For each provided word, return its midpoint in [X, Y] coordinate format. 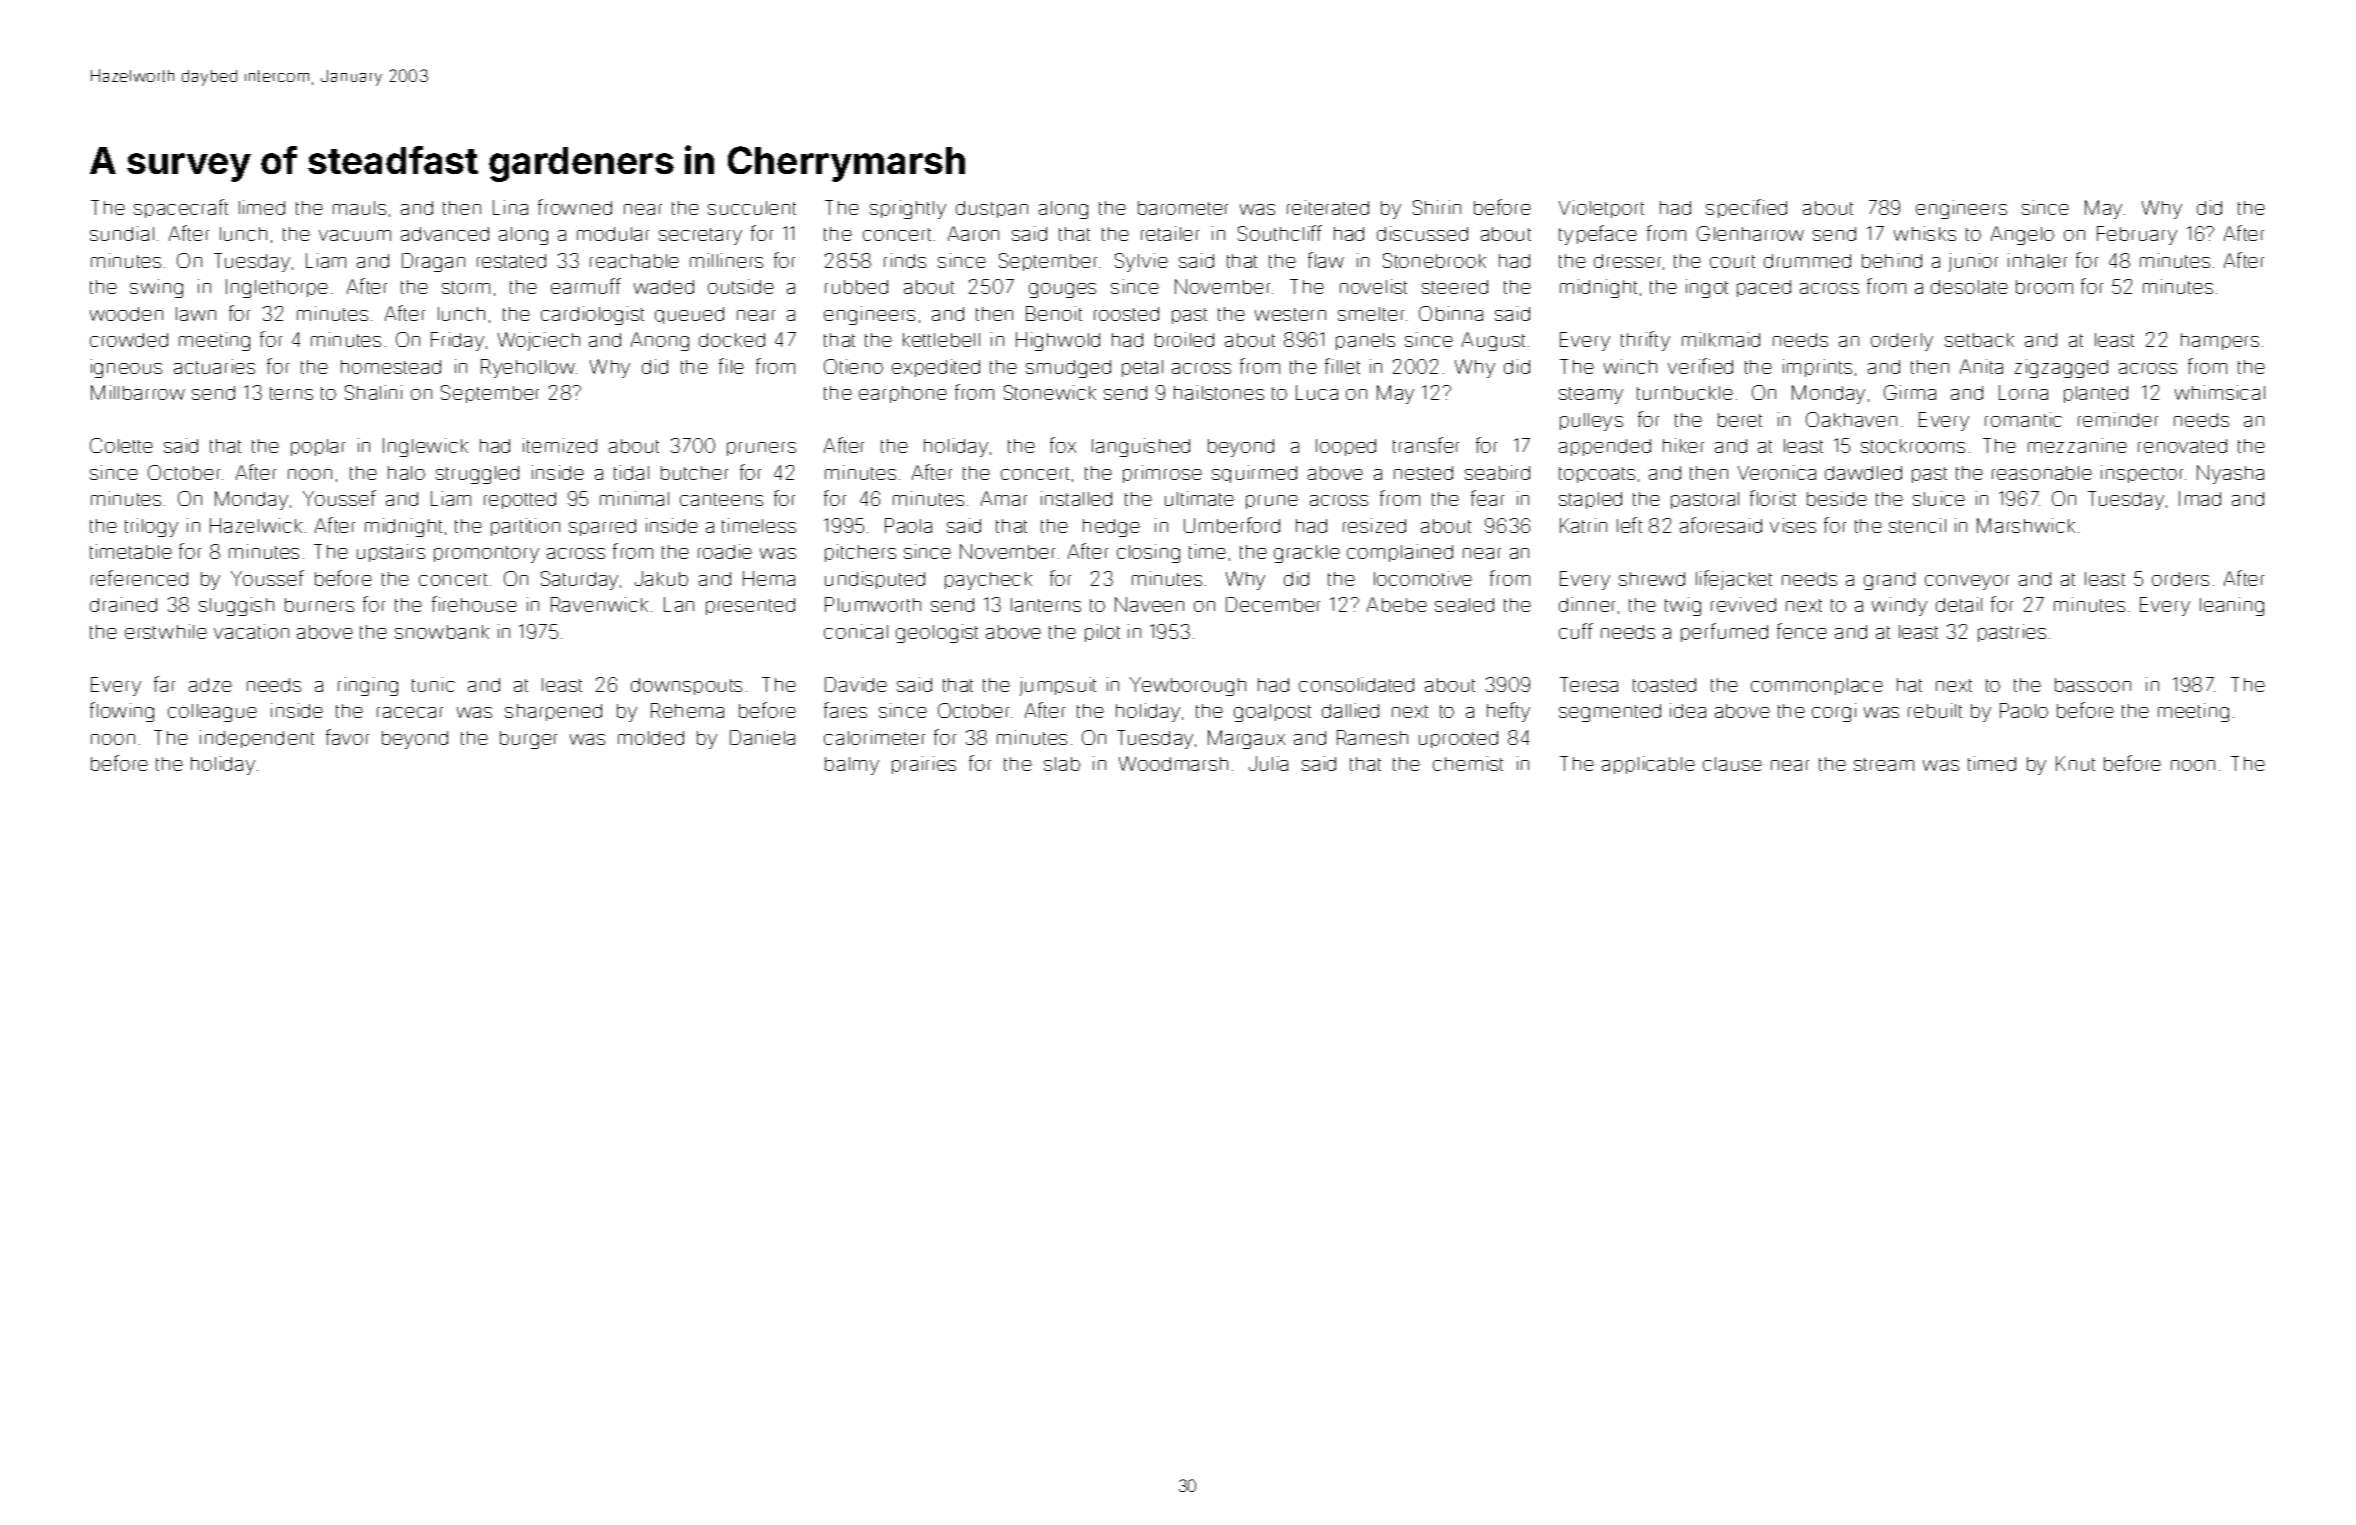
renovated [2182, 446]
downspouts [686, 686]
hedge [1111, 528]
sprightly [908, 209]
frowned [575, 207]
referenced [139, 578]
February [2137, 235]
